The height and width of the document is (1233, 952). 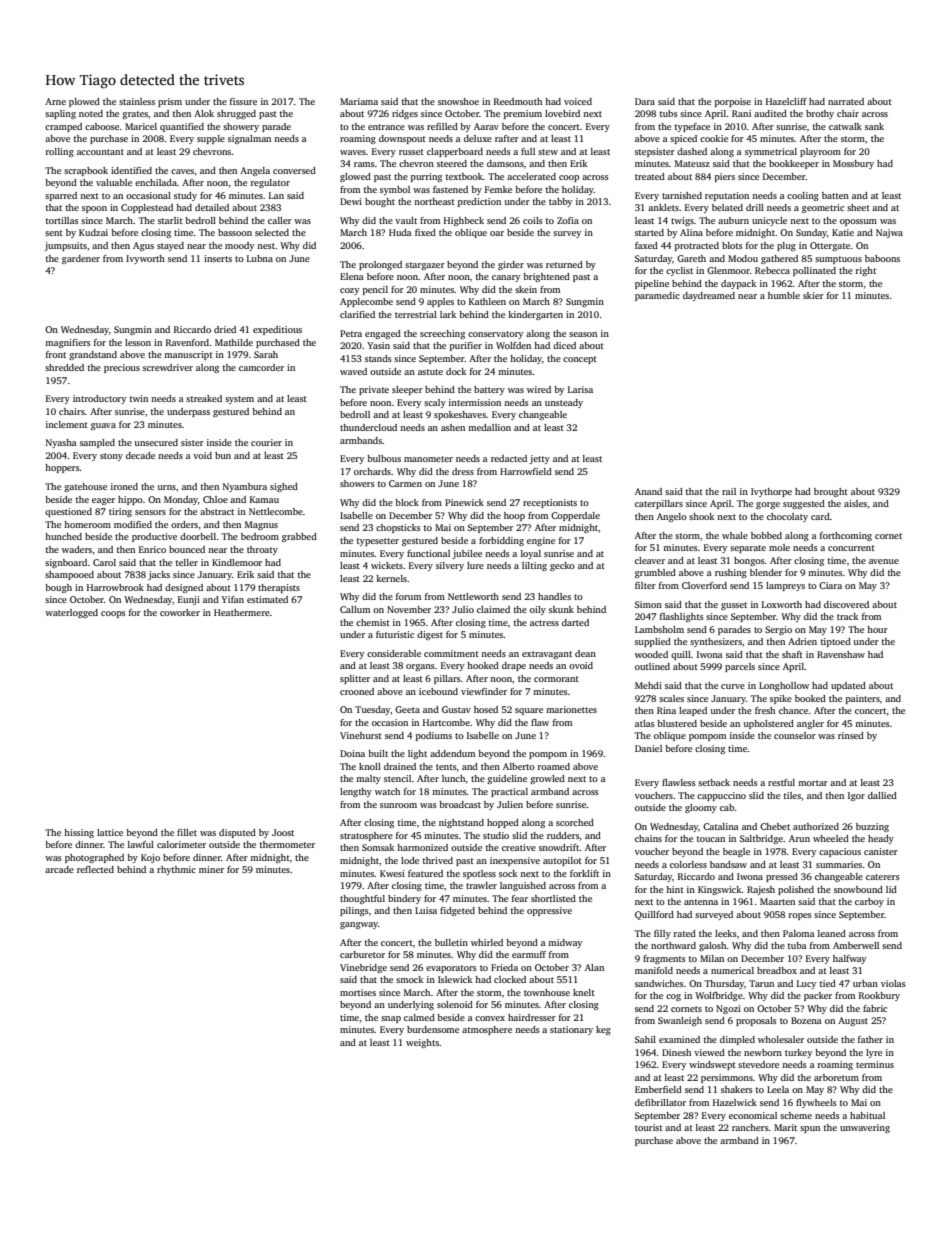 What do you see at coordinates (141, 126) in the document?
I see `Maricel` at bounding box center [141, 126].
